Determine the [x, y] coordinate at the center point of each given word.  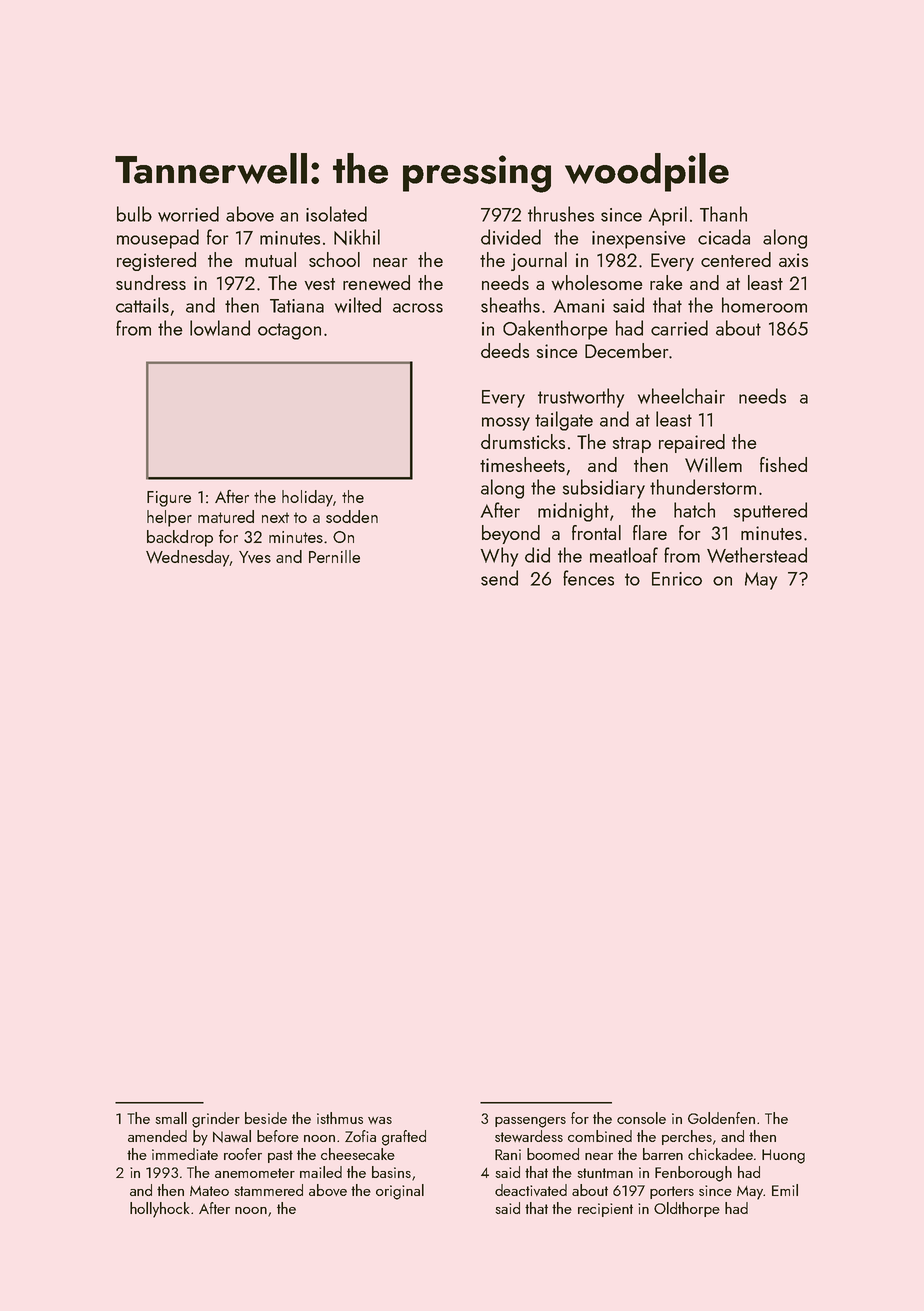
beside [266, 1118]
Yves [255, 557]
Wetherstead [757, 555]
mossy [506, 424]
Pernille [334, 556]
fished [783, 464]
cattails [142, 305]
